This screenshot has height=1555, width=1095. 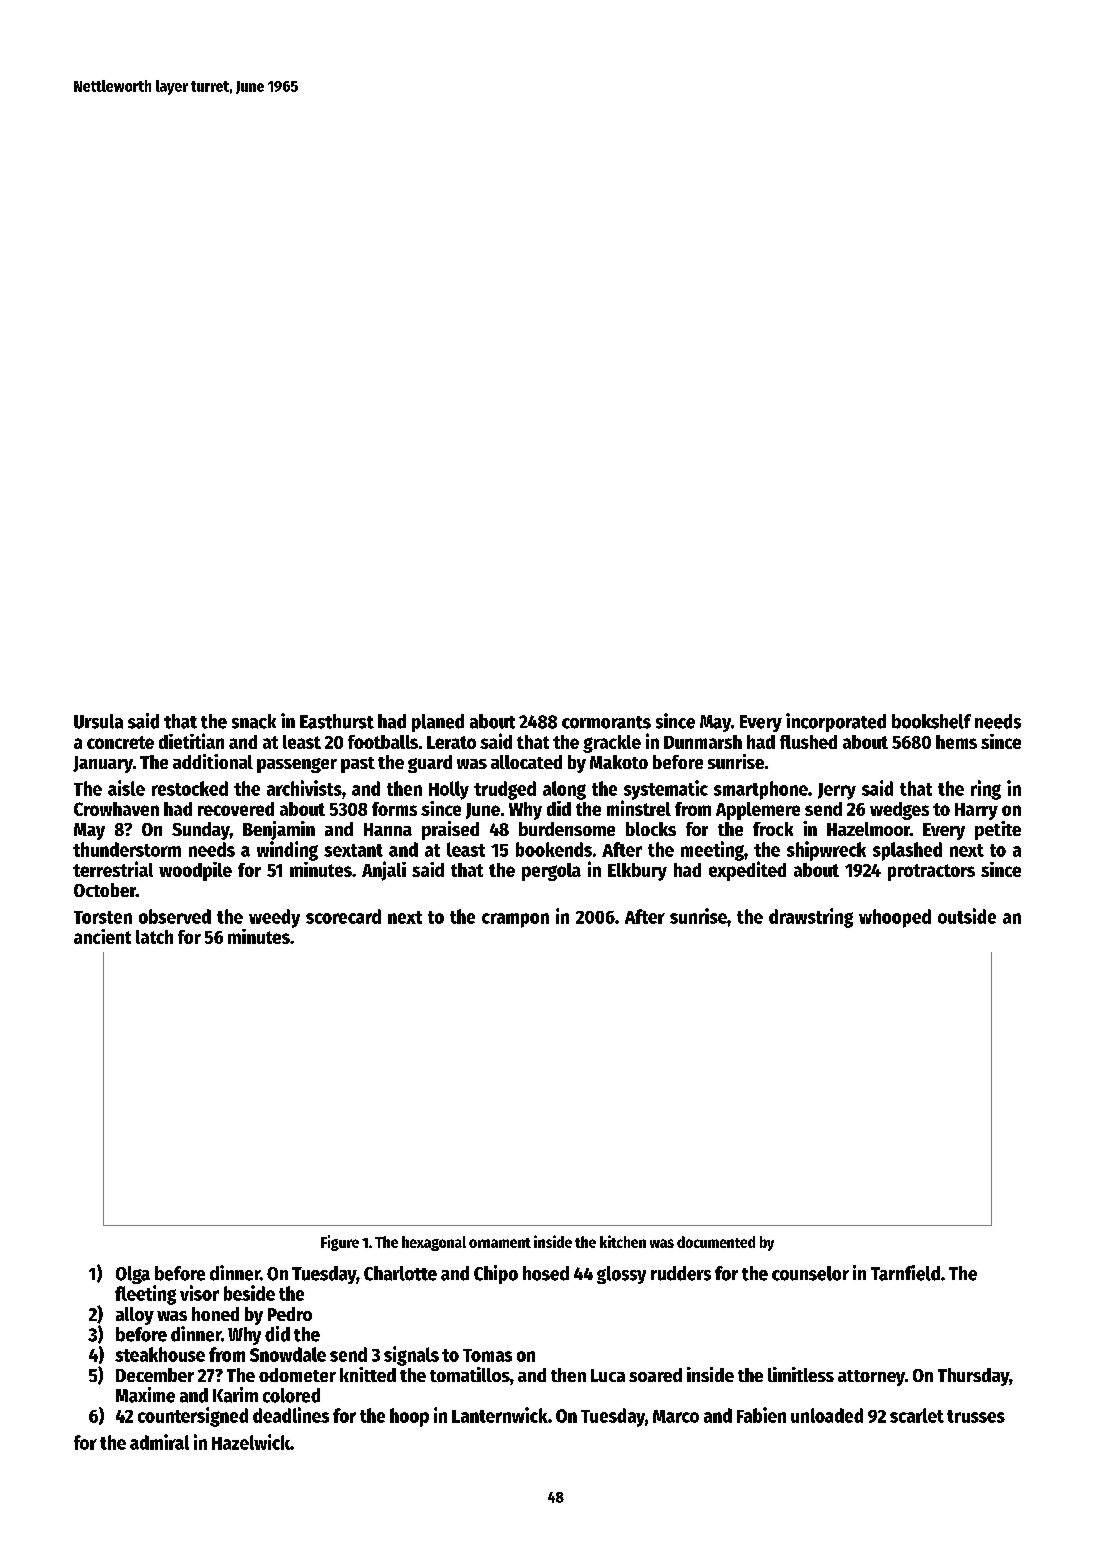 I want to click on archivists, so click(x=304, y=788).
